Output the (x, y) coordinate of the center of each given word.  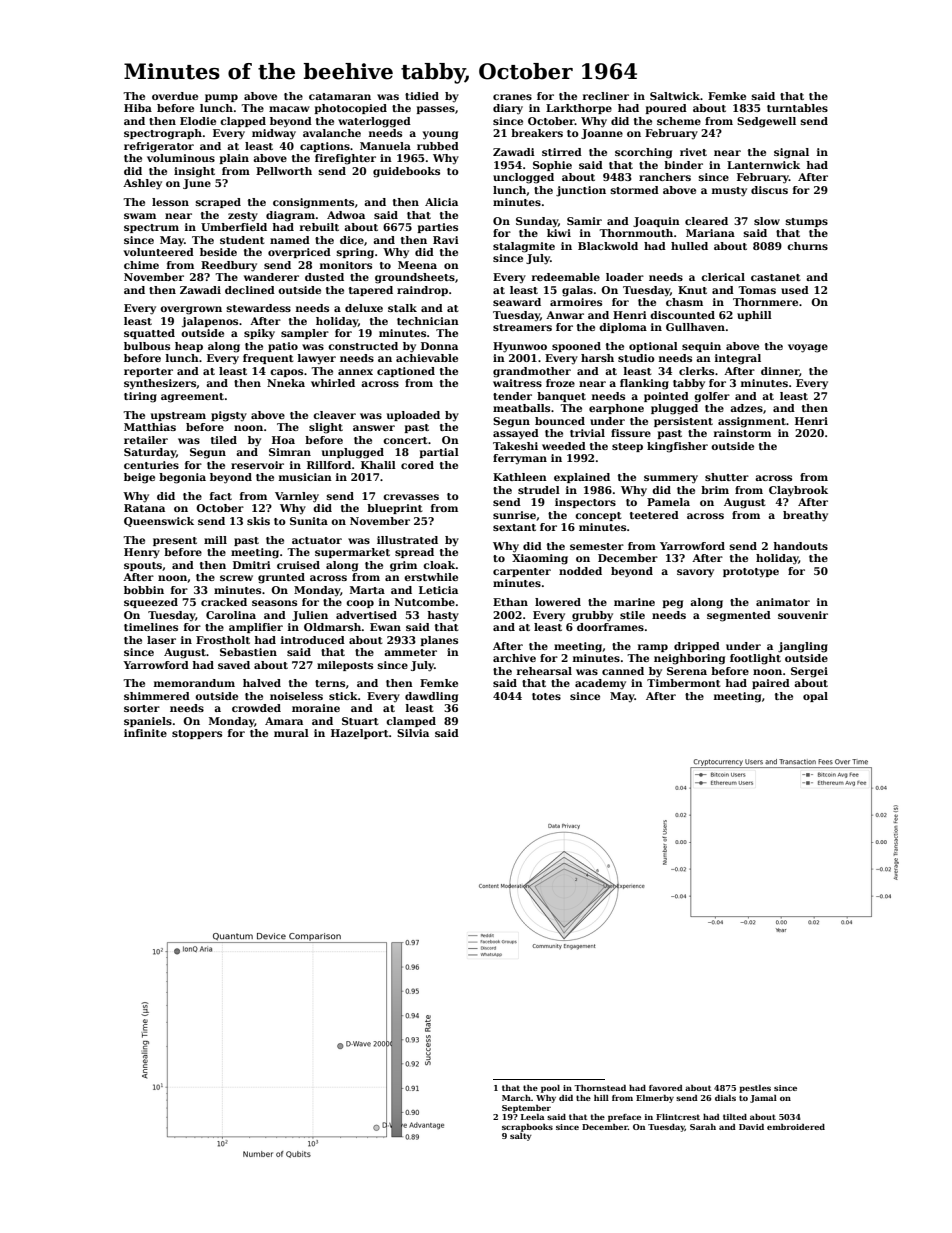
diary (508, 109)
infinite (145, 733)
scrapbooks (527, 1128)
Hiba (138, 108)
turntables (797, 108)
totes (546, 696)
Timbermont (684, 683)
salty (521, 1137)
